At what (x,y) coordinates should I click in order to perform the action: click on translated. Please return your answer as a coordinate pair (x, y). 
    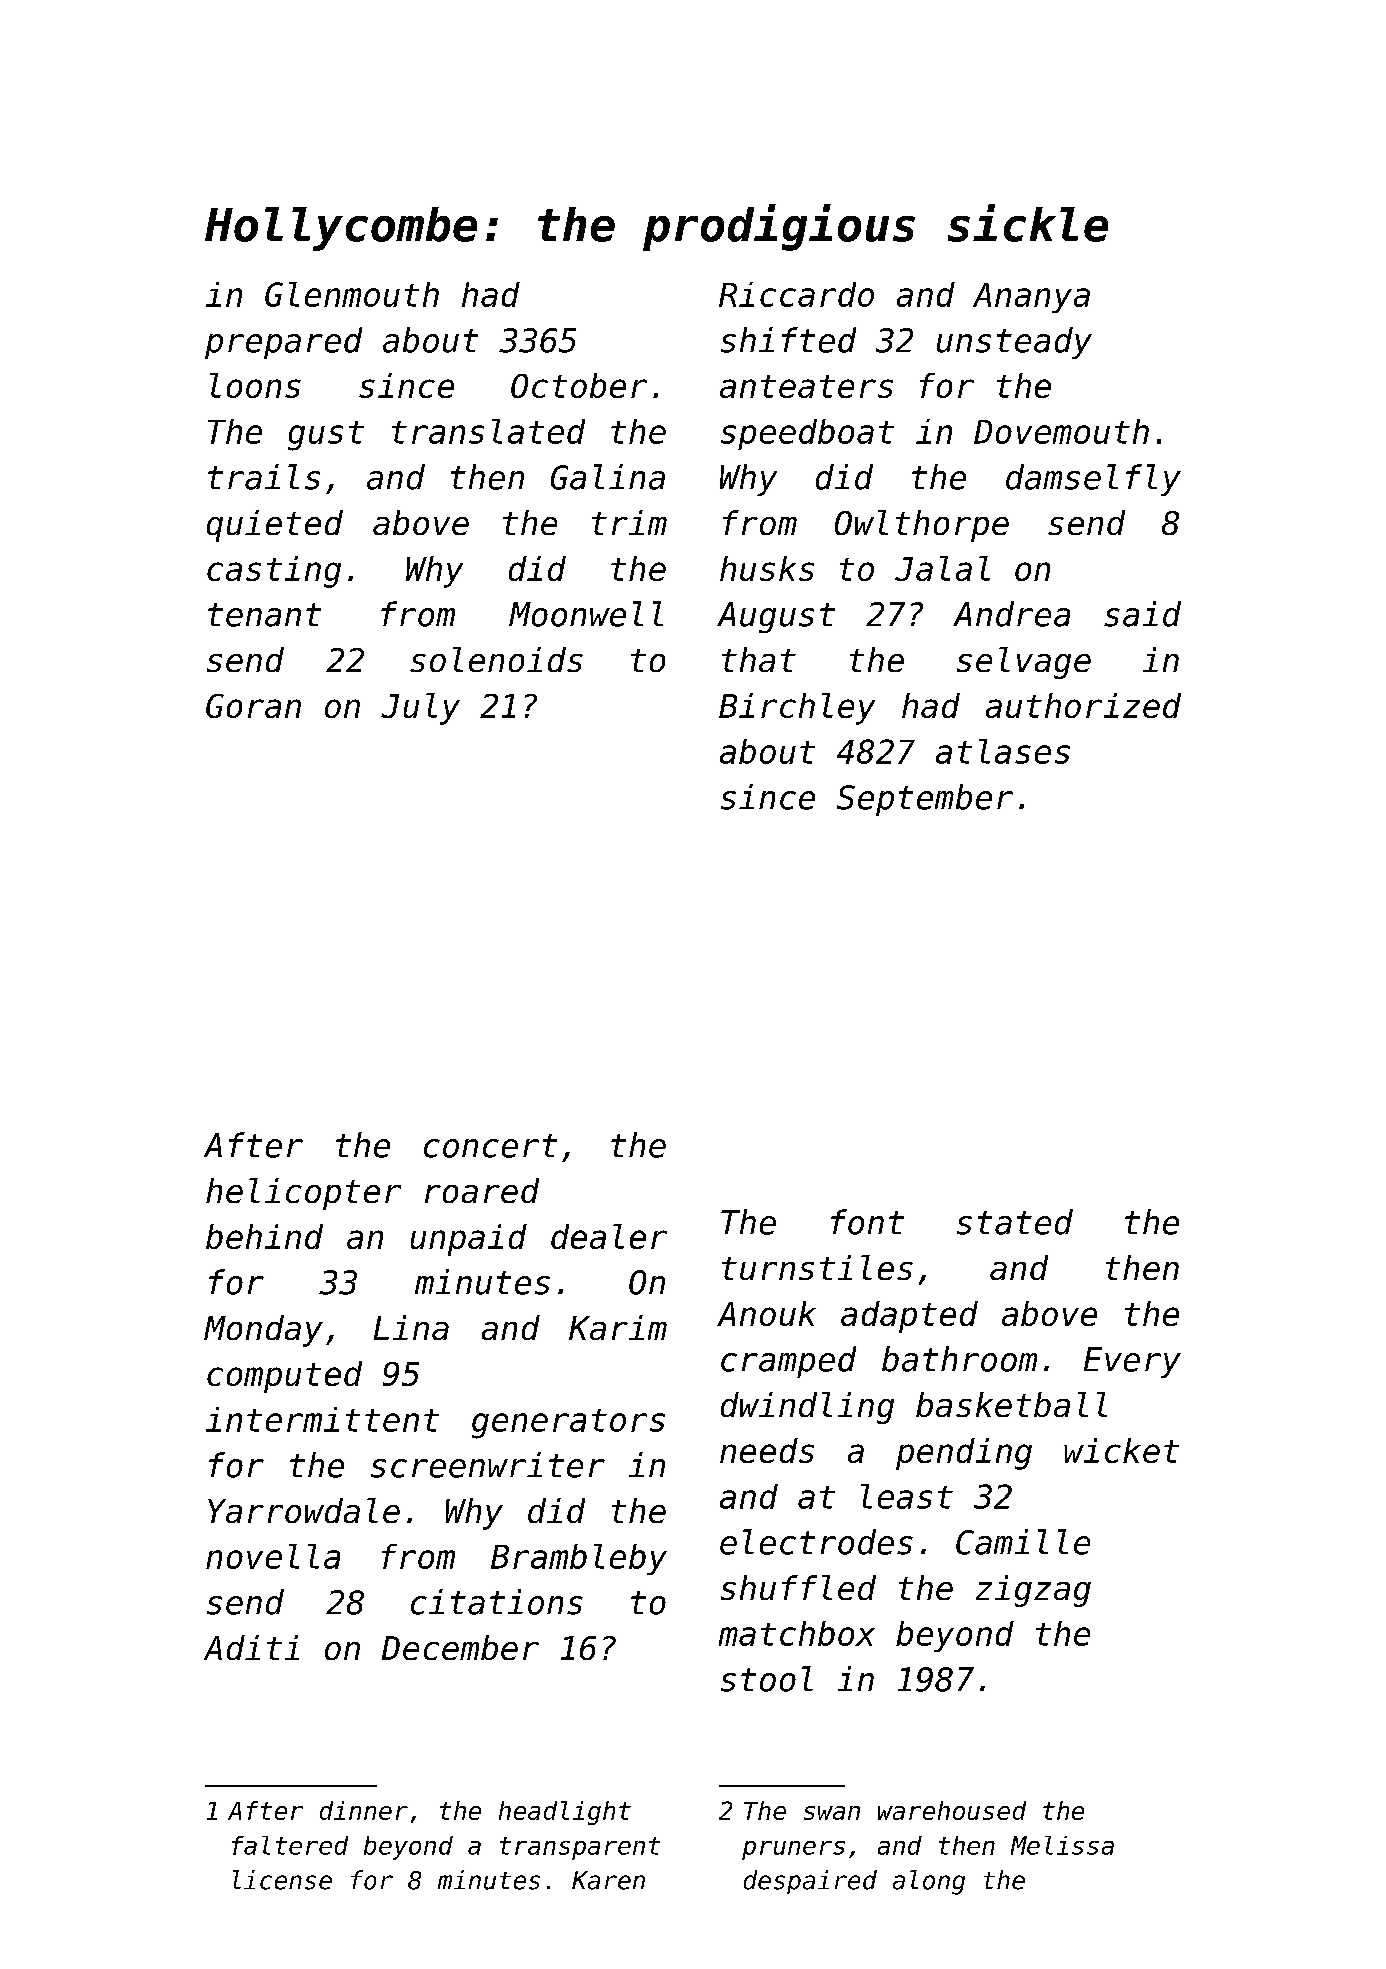
    Looking at the image, I should click on (488, 431).
